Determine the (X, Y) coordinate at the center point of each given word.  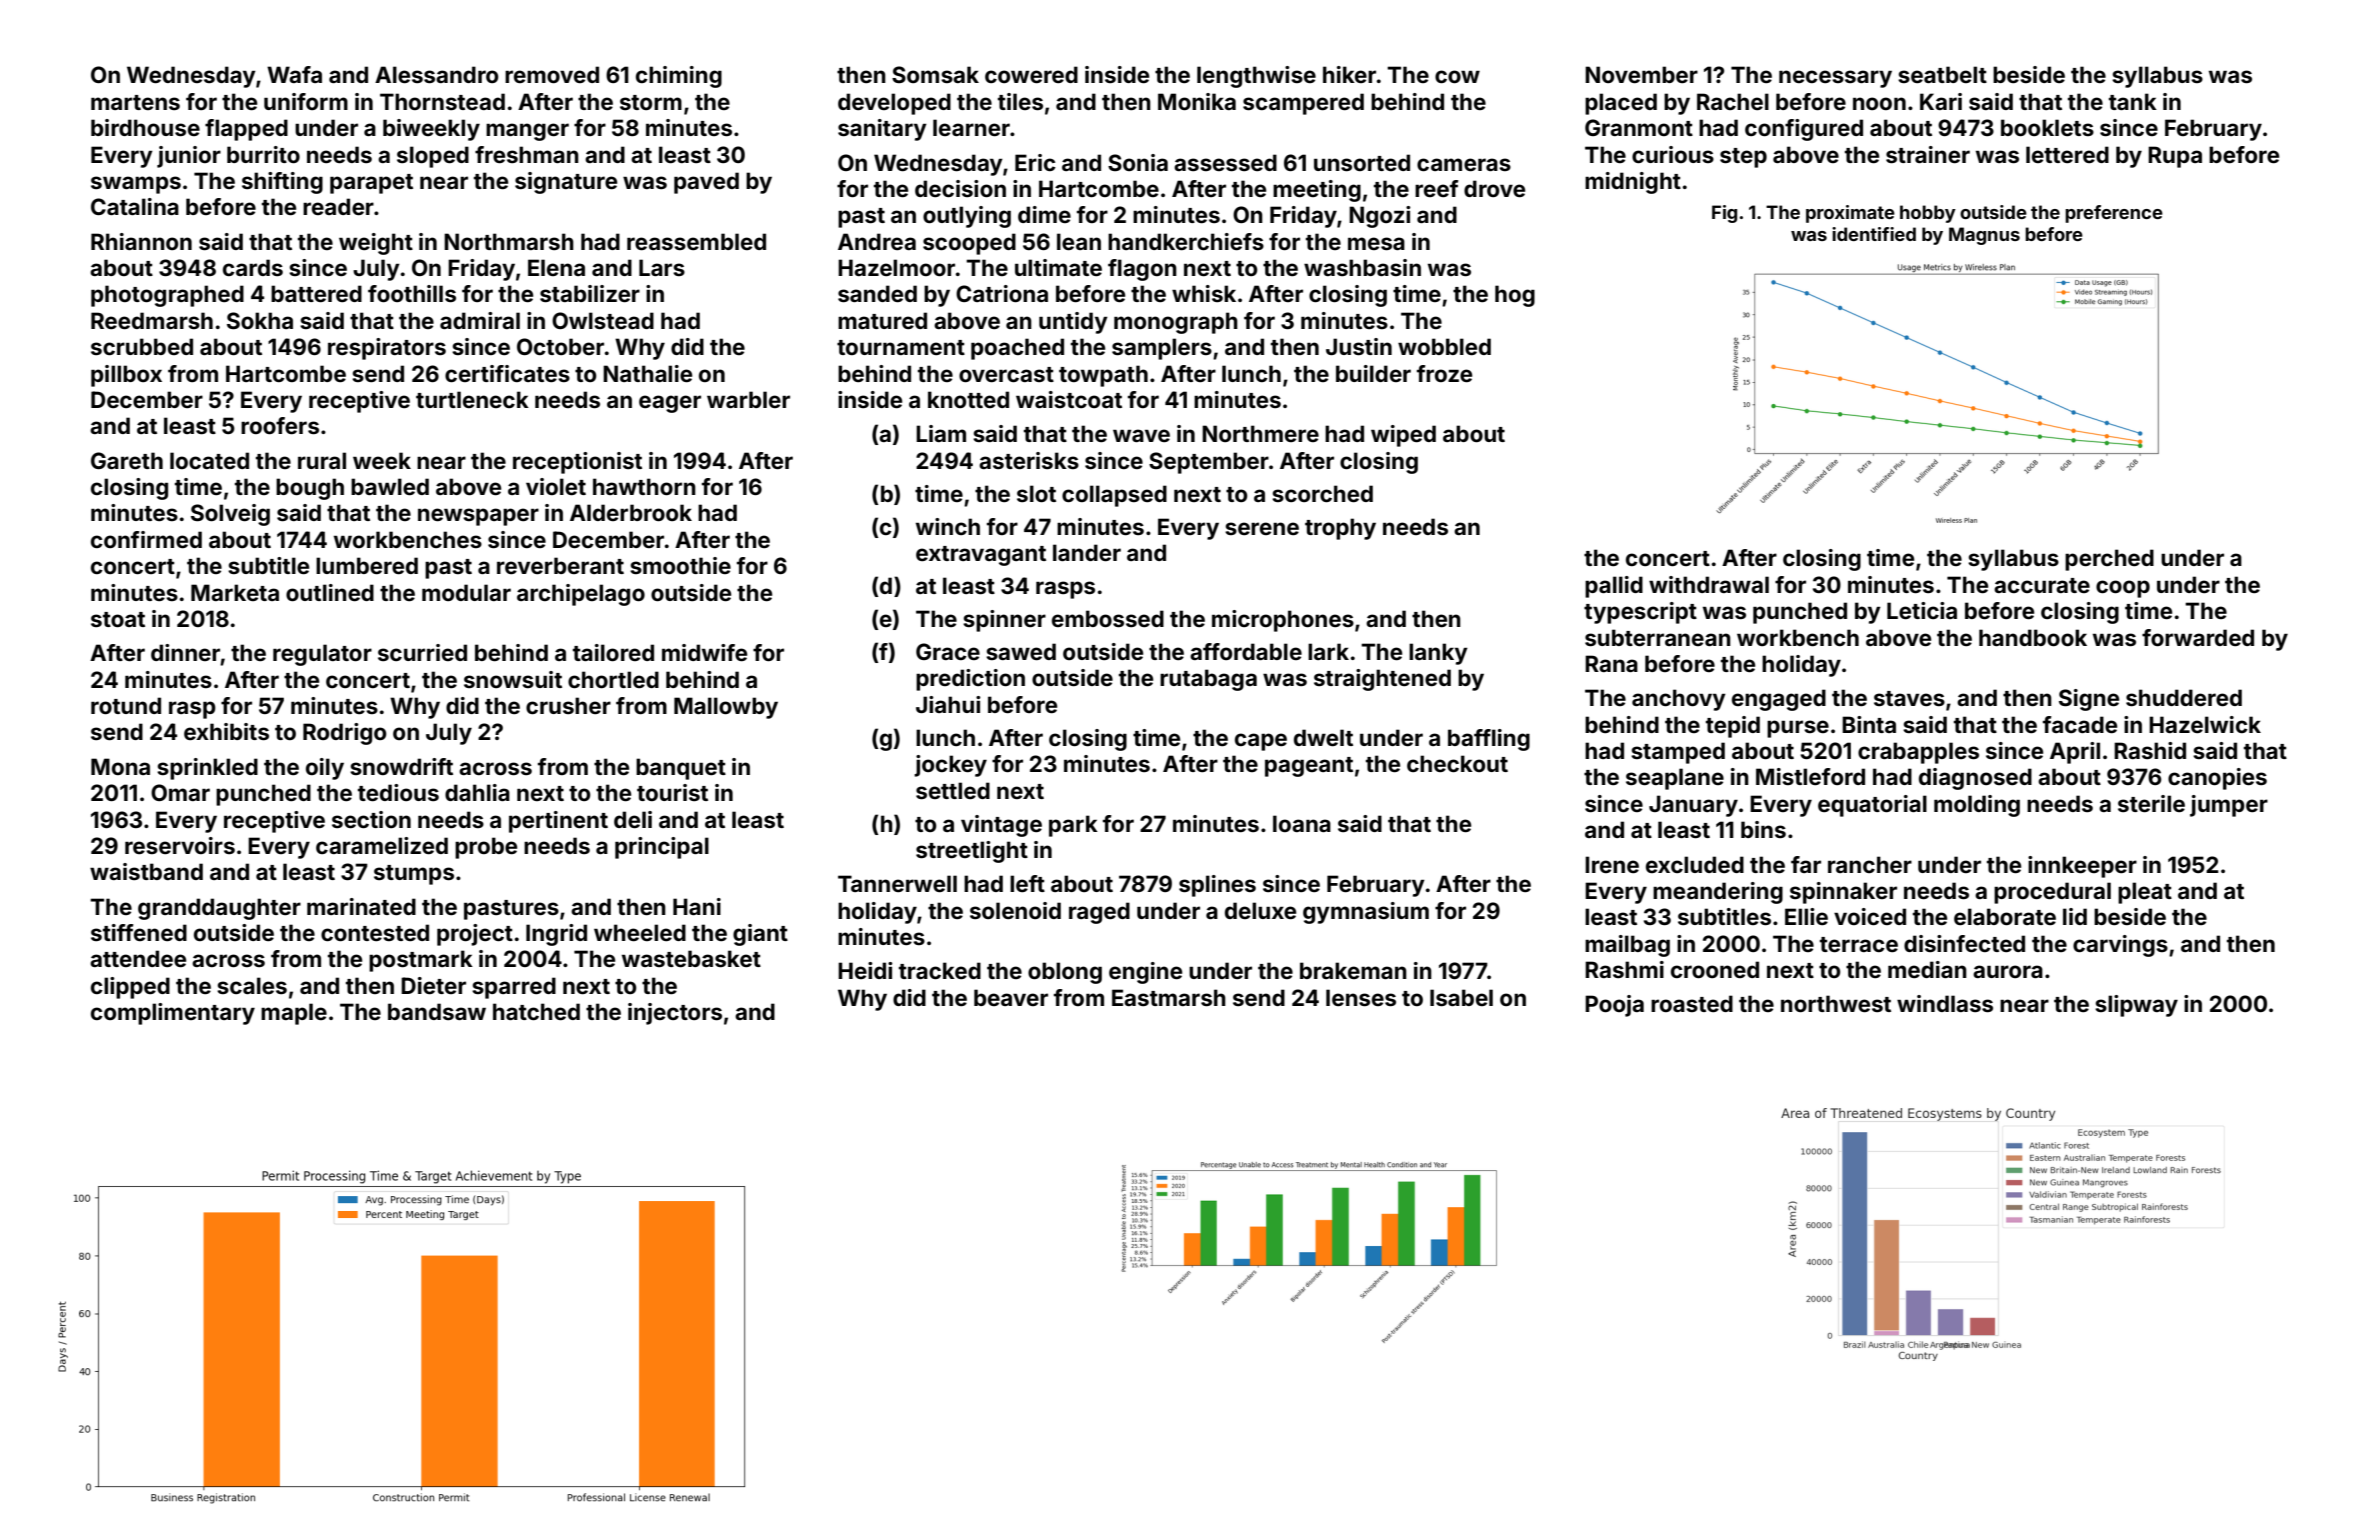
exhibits (226, 732)
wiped (1403, 436)
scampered (1303, 104)
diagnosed (1975, 779)
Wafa (294, 74)
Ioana (1302, 823)
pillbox (126, 376)
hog (1515, 296)
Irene (1612, 864)
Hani (697, 906)
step (1743, 158)
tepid (1733, 727)
